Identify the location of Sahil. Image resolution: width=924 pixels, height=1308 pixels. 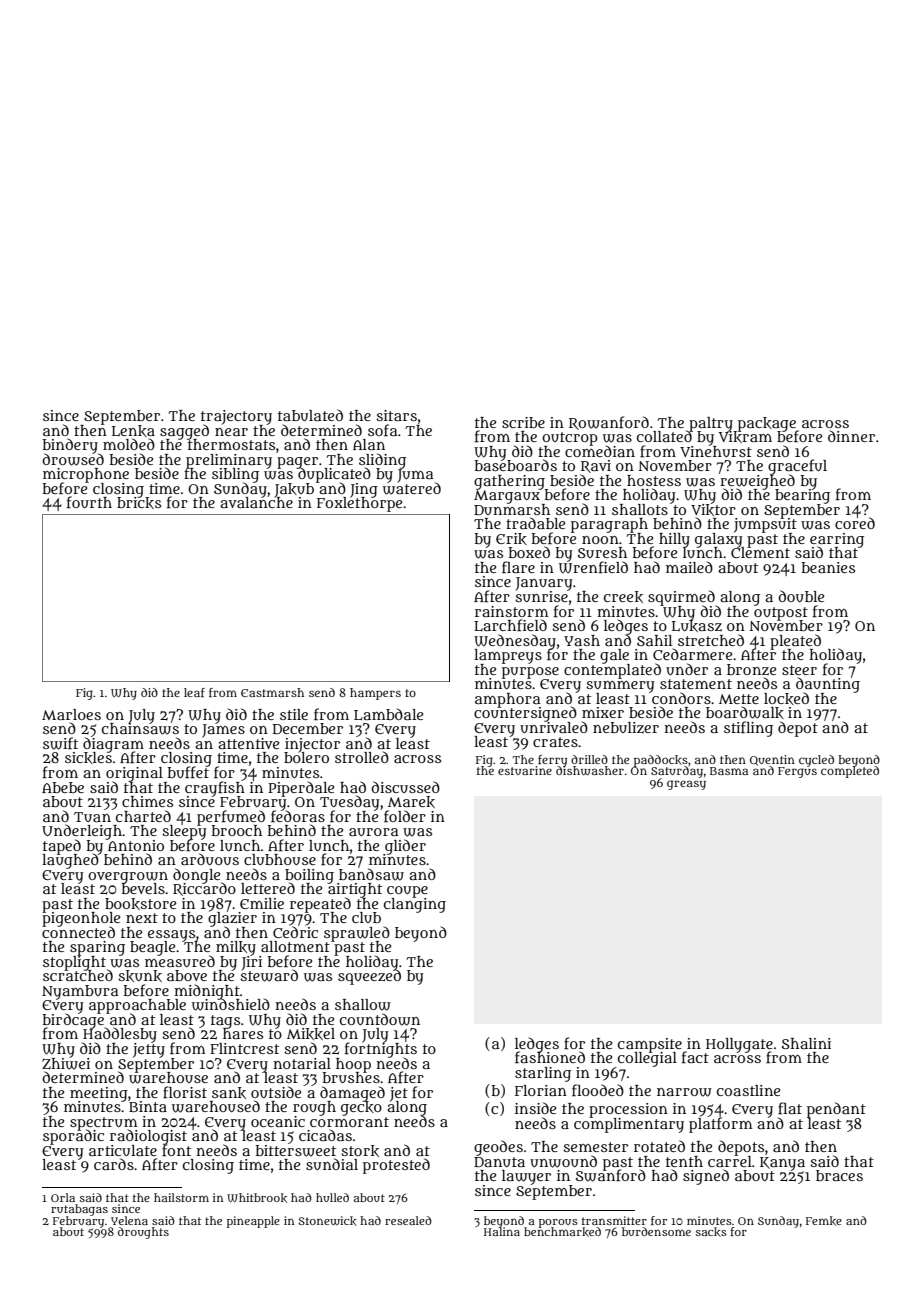
(654, 640).
